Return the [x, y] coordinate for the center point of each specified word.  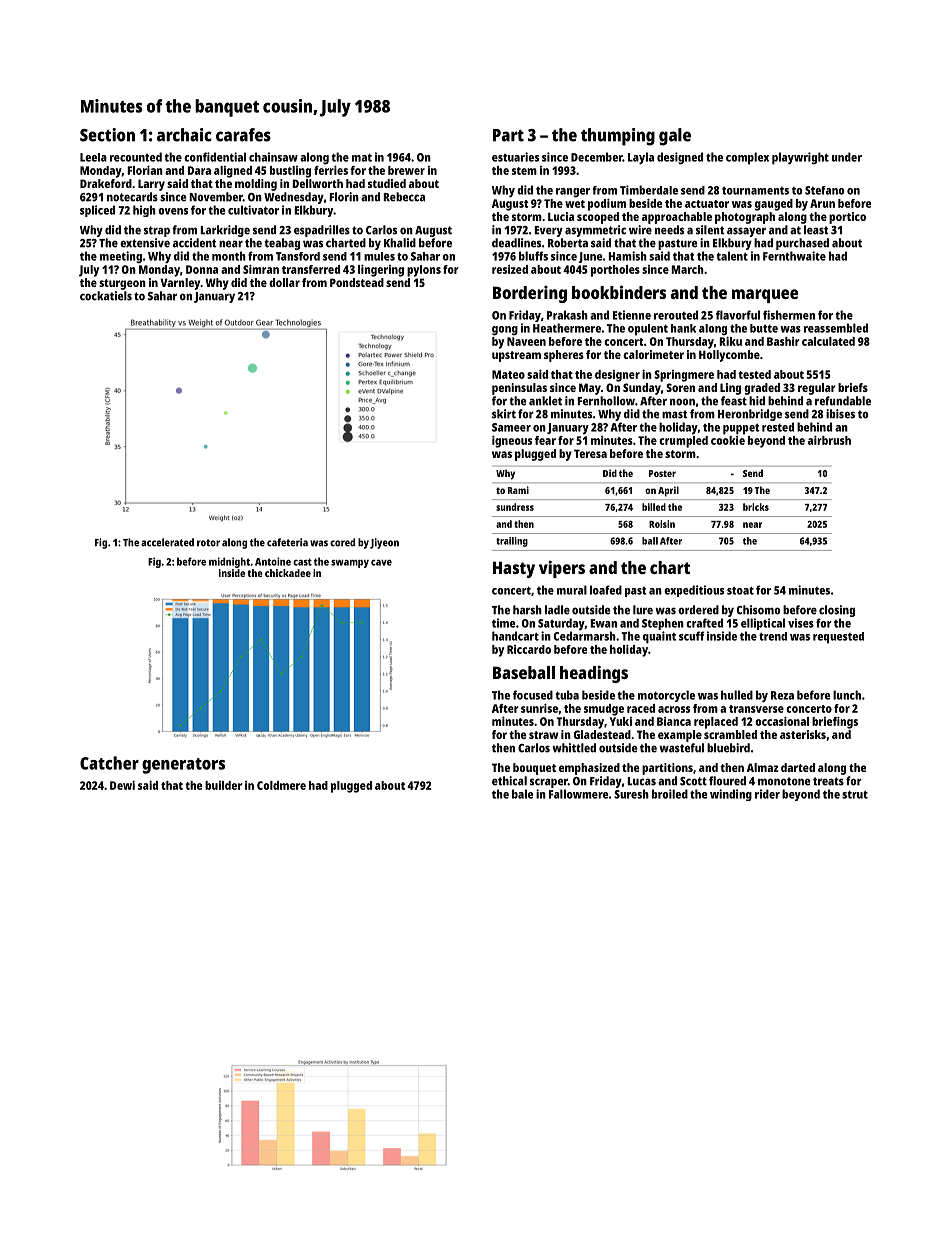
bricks [756, 507]
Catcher [109, 763]
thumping [618, 137]
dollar [284, 282]
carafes [243, 135]
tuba [567, 695]
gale [675, 137]
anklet [545, 401]
